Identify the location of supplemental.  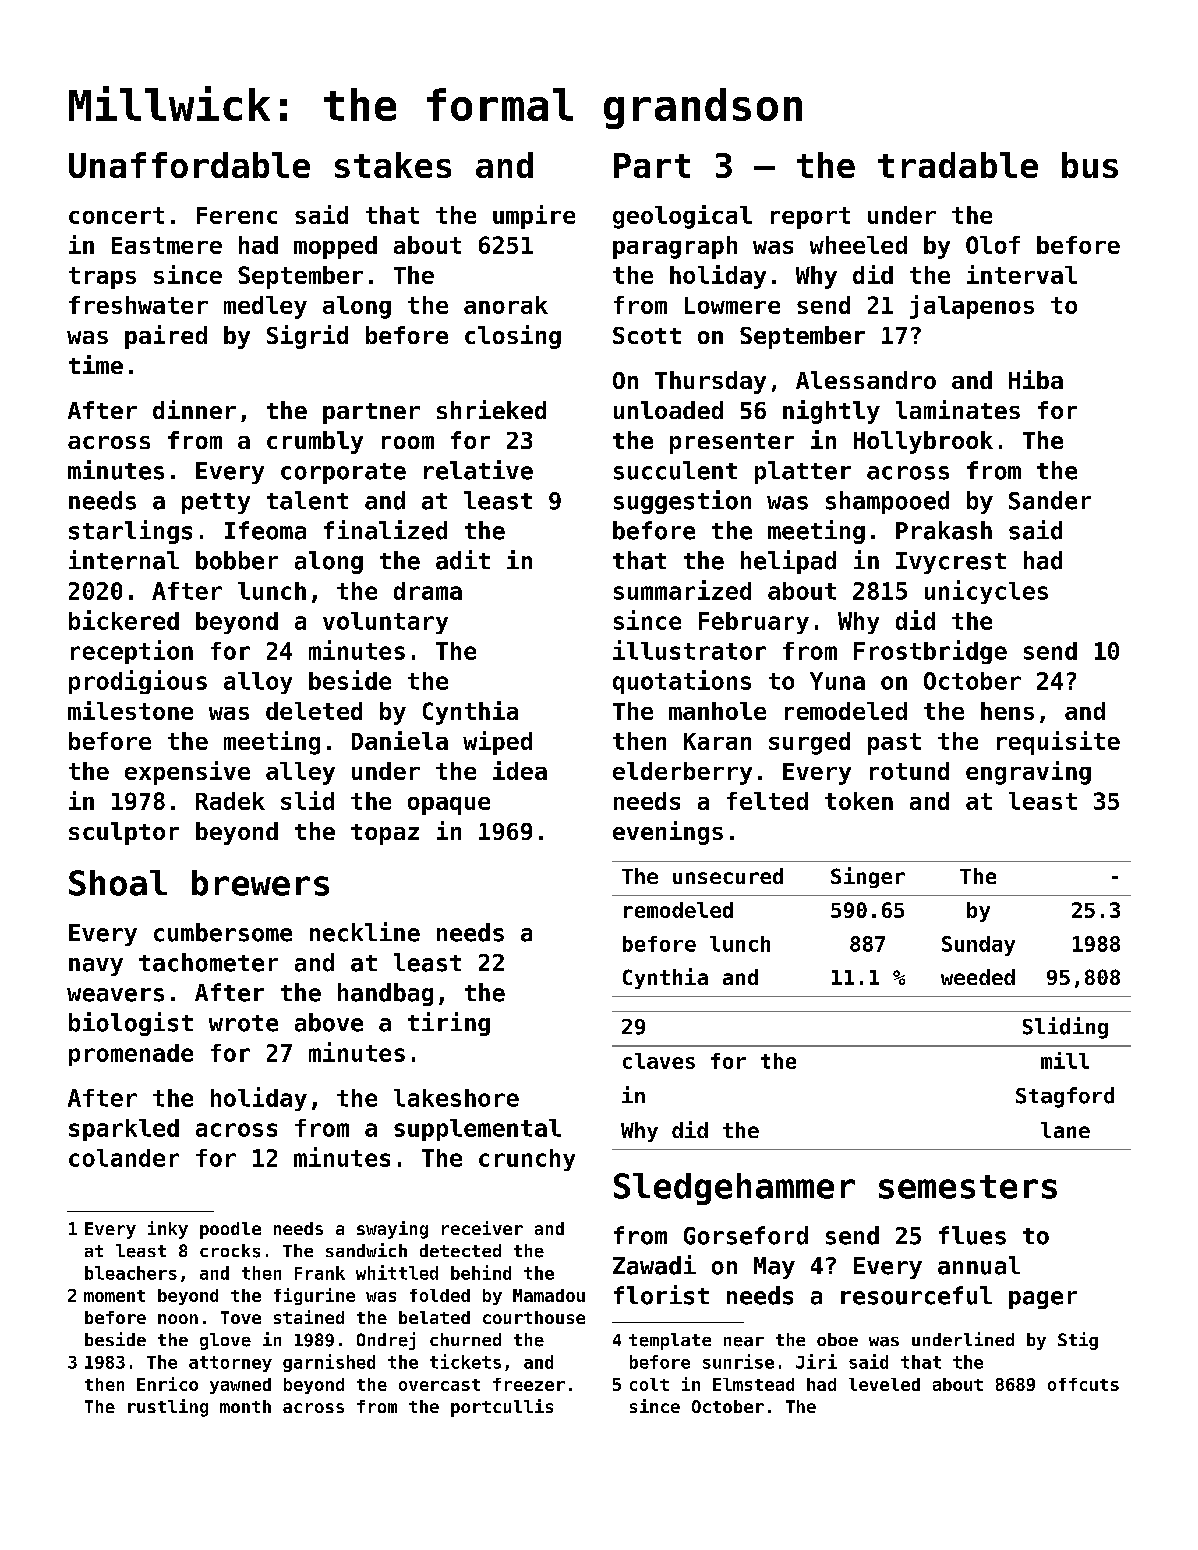
(477, 1130).
